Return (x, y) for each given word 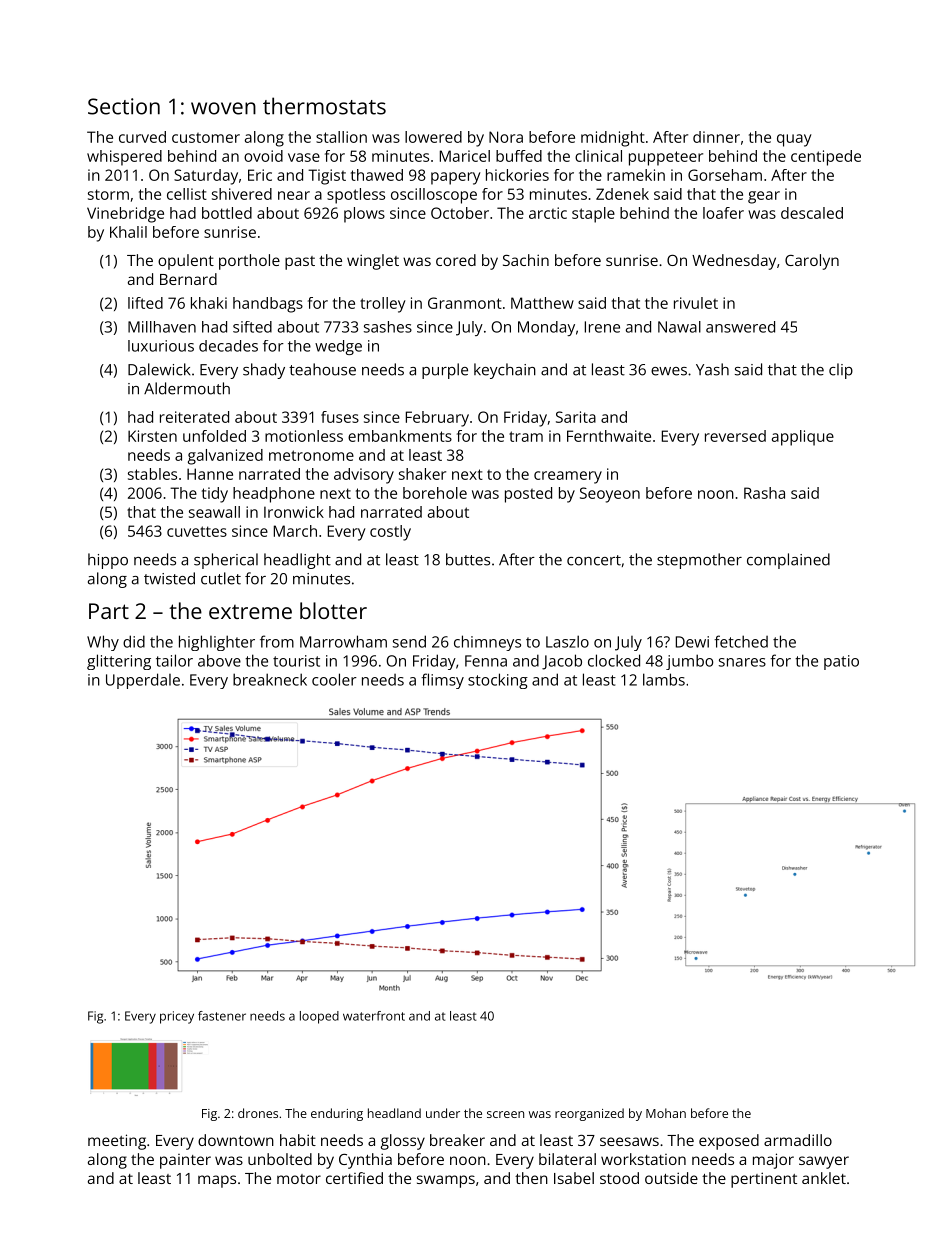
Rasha (764, 493)
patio (841, 662)
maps (217, 1181)
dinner (716, 137)
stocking (498, 681)
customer (206, 138)
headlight (297, 561)
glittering (119, 662)
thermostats (324, 106)
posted (528, 495)
